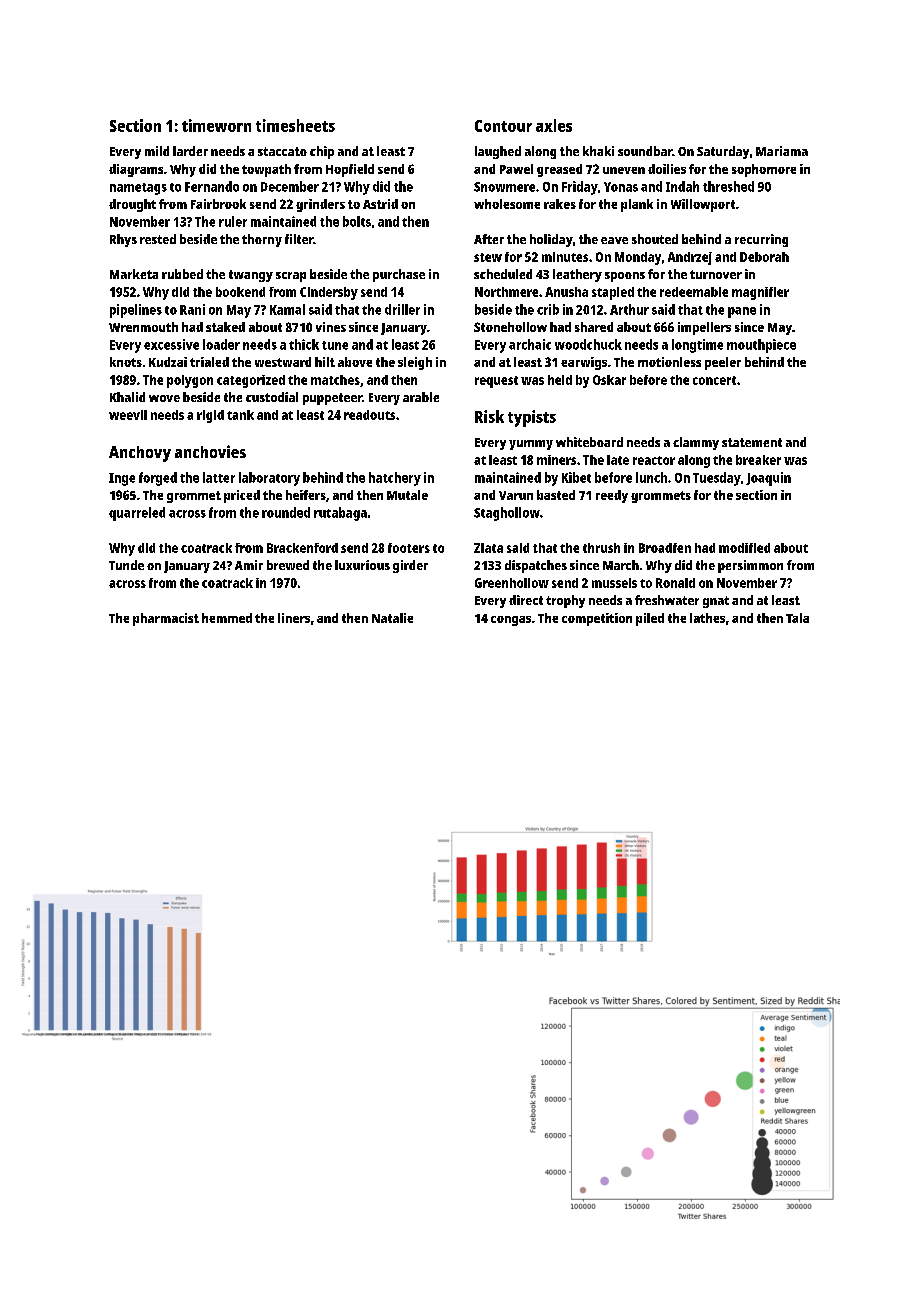 This page has height=1308, width=924. What do you see at coordinates (714, 380) in the page?
I see `concert` at bounding box center [714, 380].
